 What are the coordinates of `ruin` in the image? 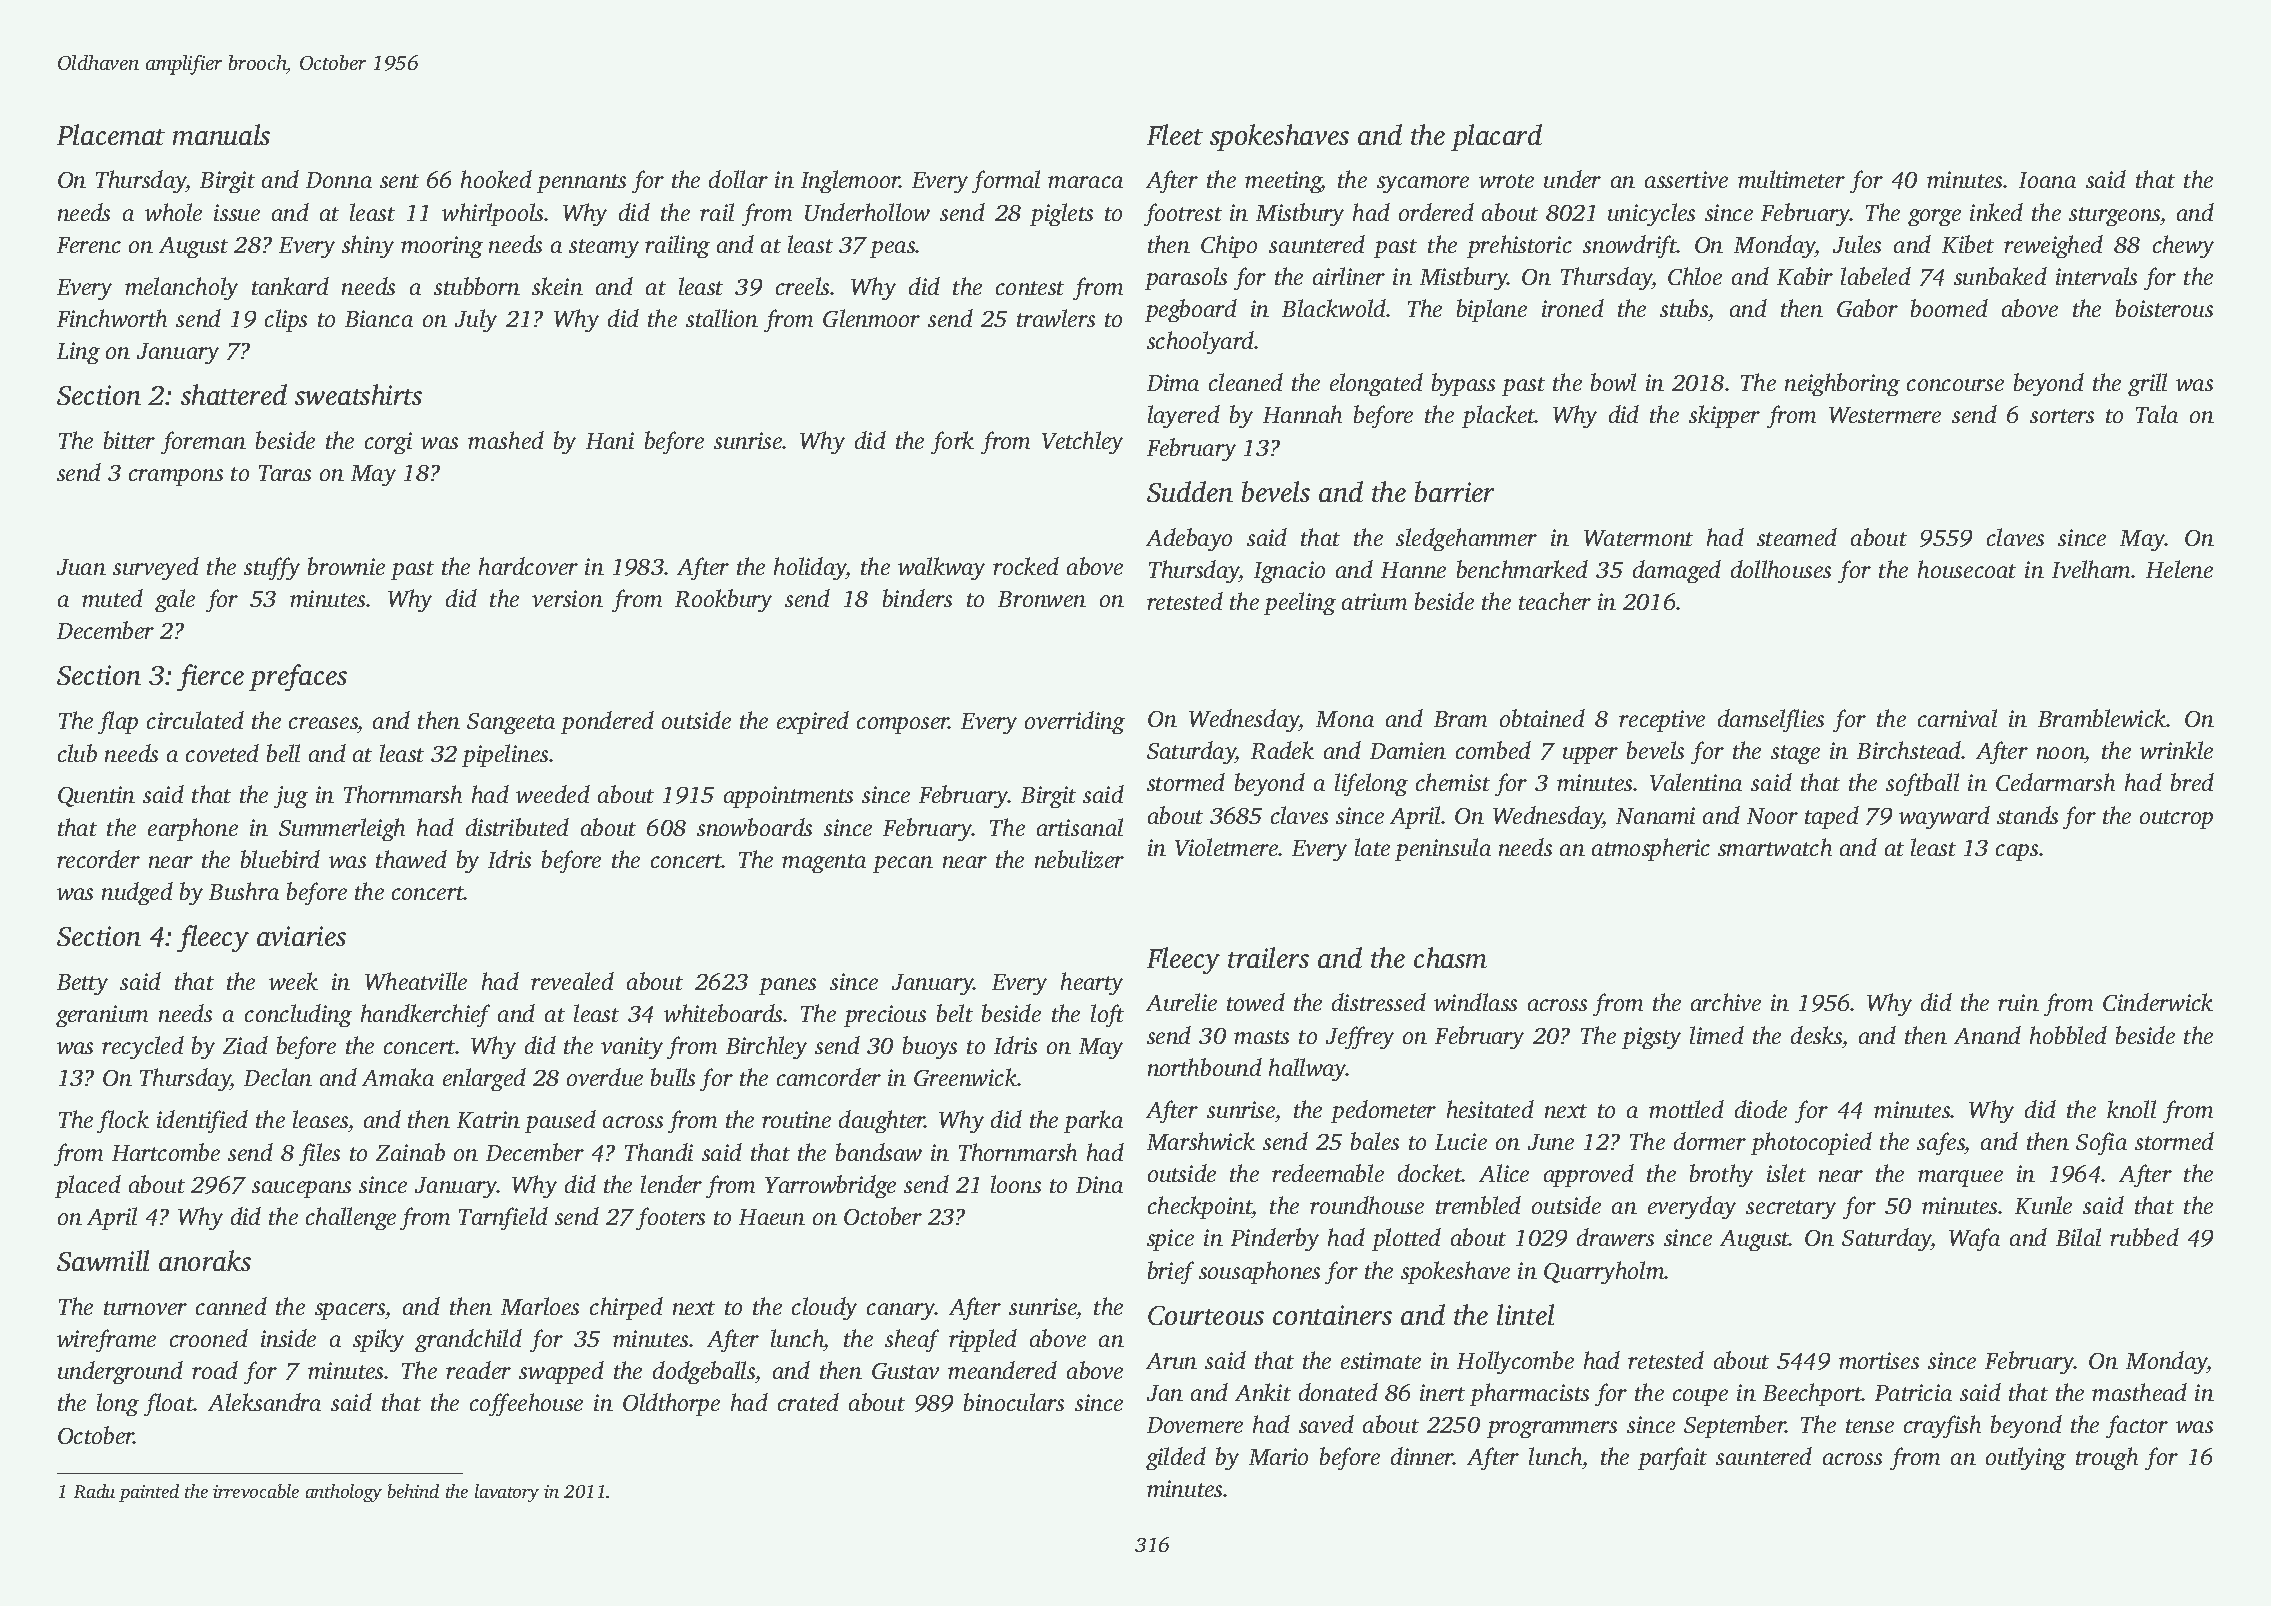 It's located at (2018, 1002).
